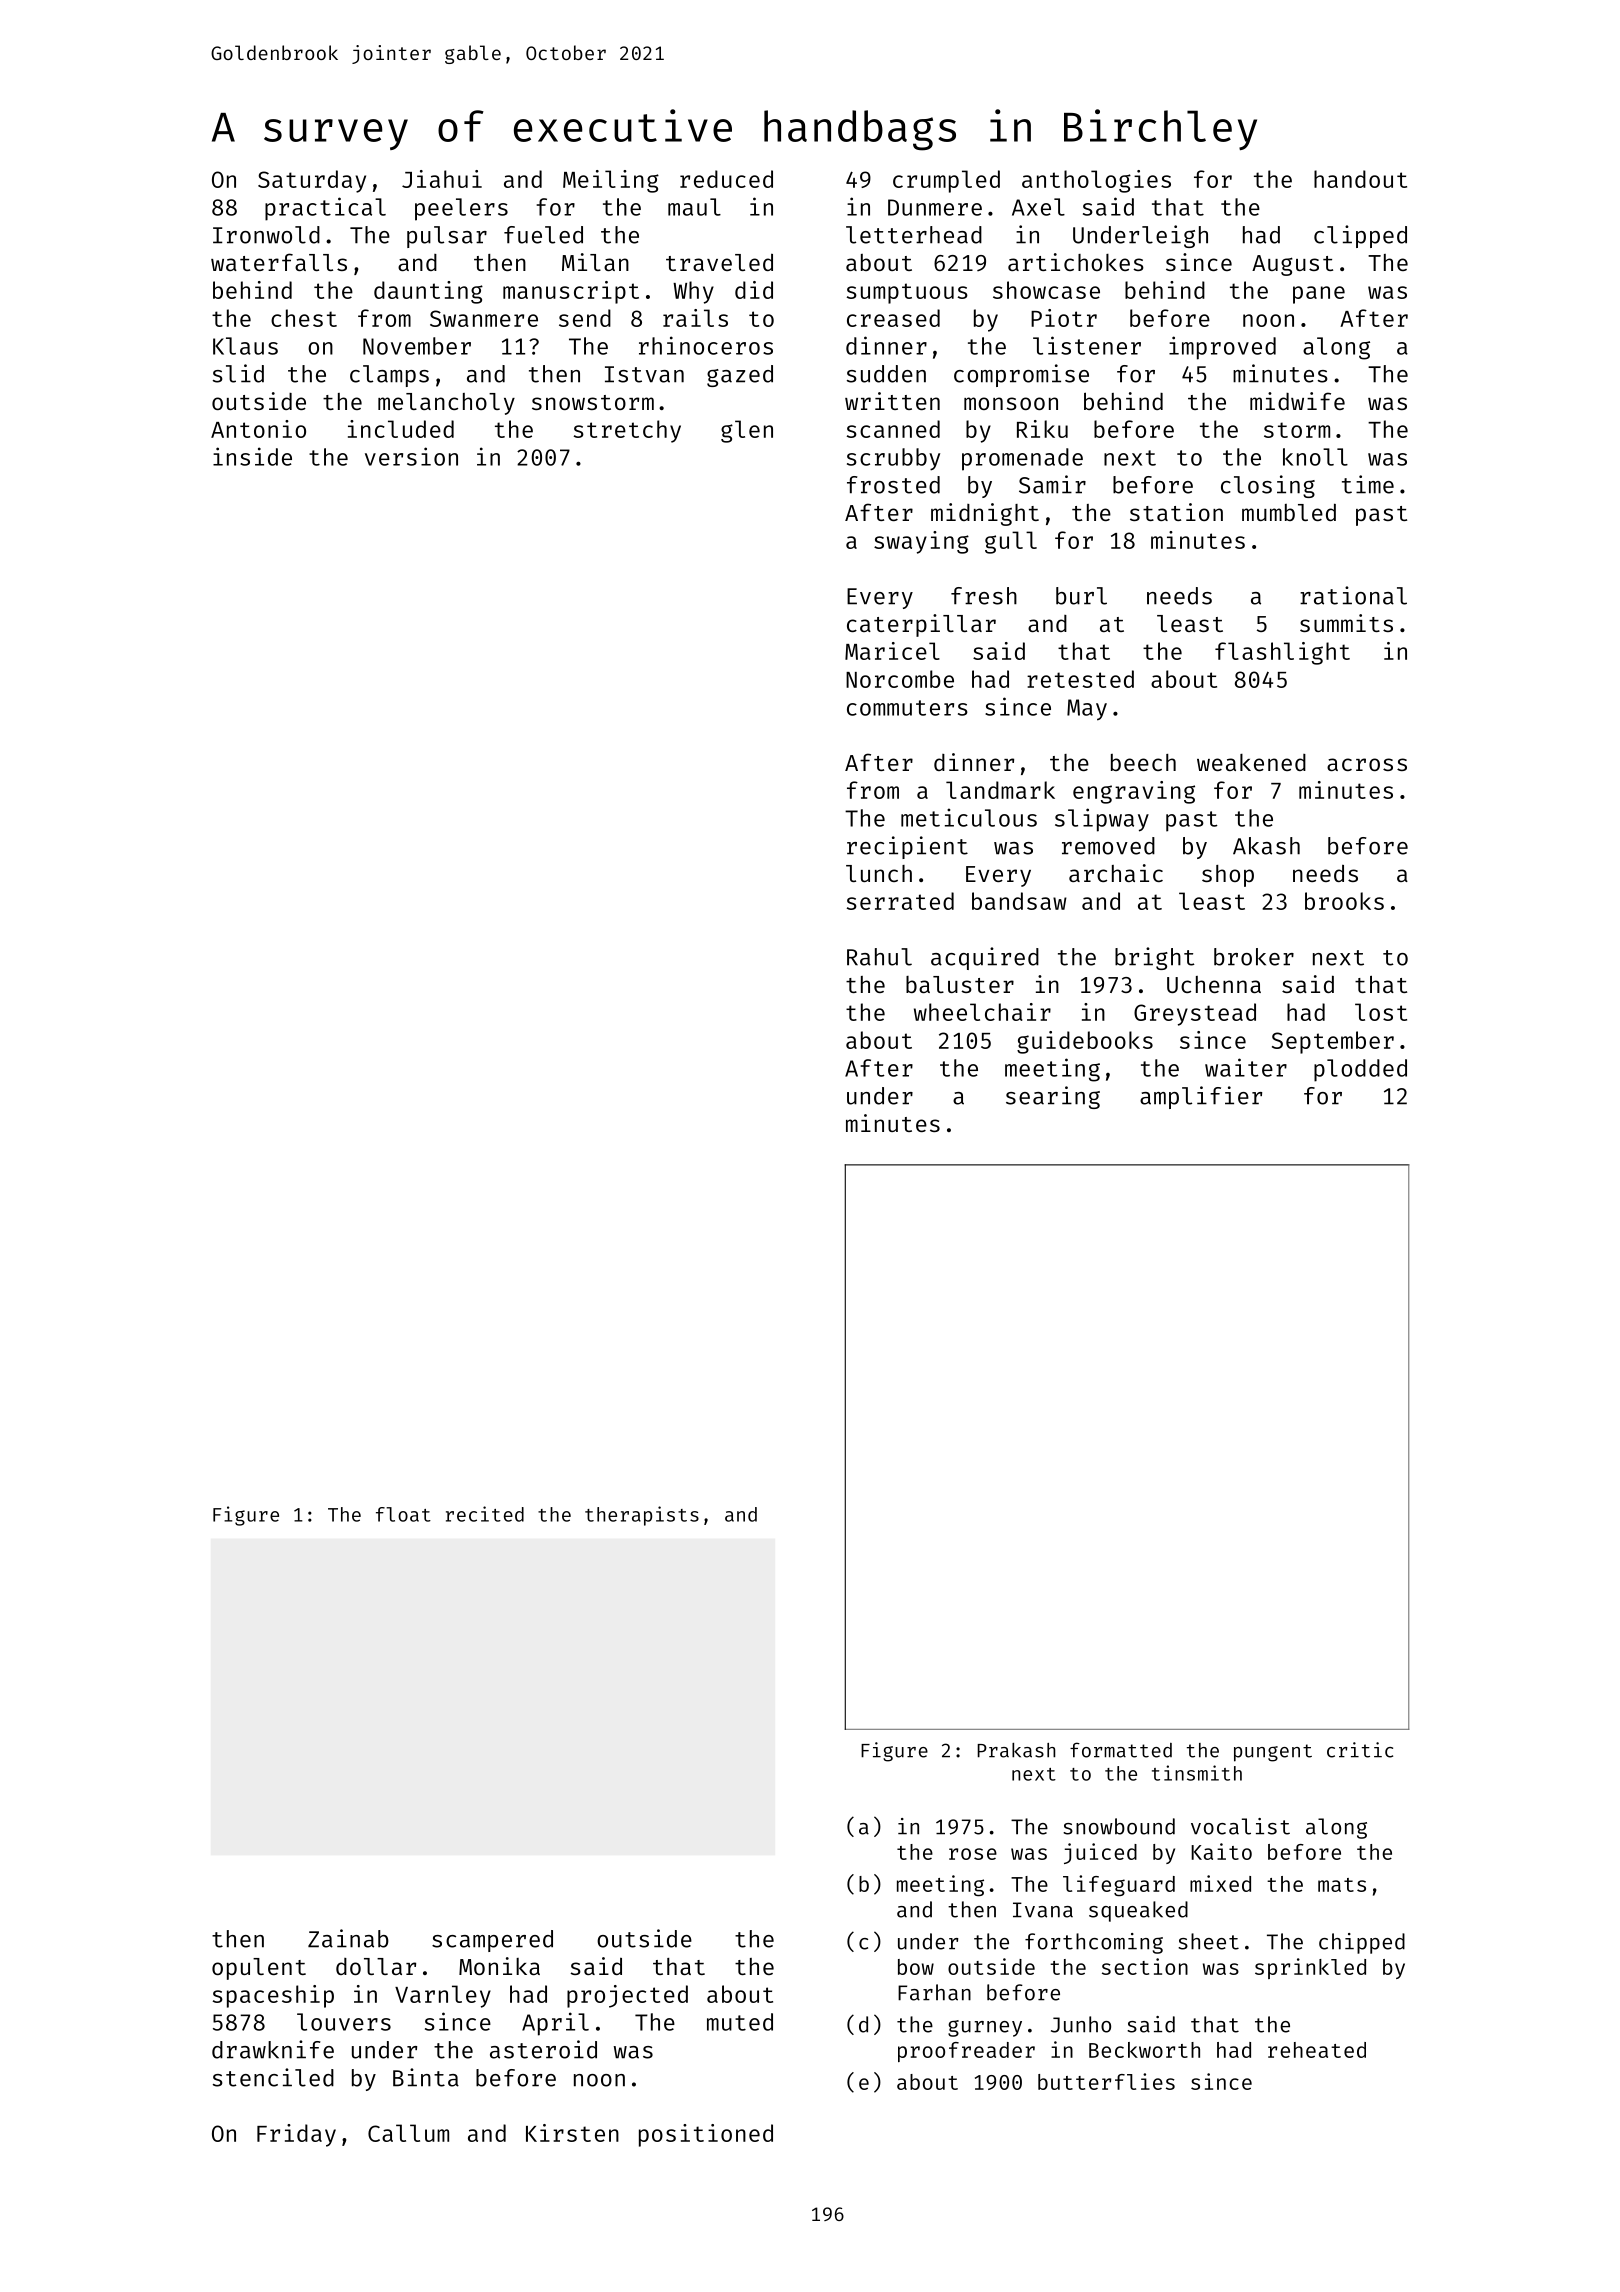 The width and height of the screenshot is (1620, 2292). What do you see at coordinates (973, 1854) in the screenshot?
I see `rose` at bounding box center [973, 1854].
